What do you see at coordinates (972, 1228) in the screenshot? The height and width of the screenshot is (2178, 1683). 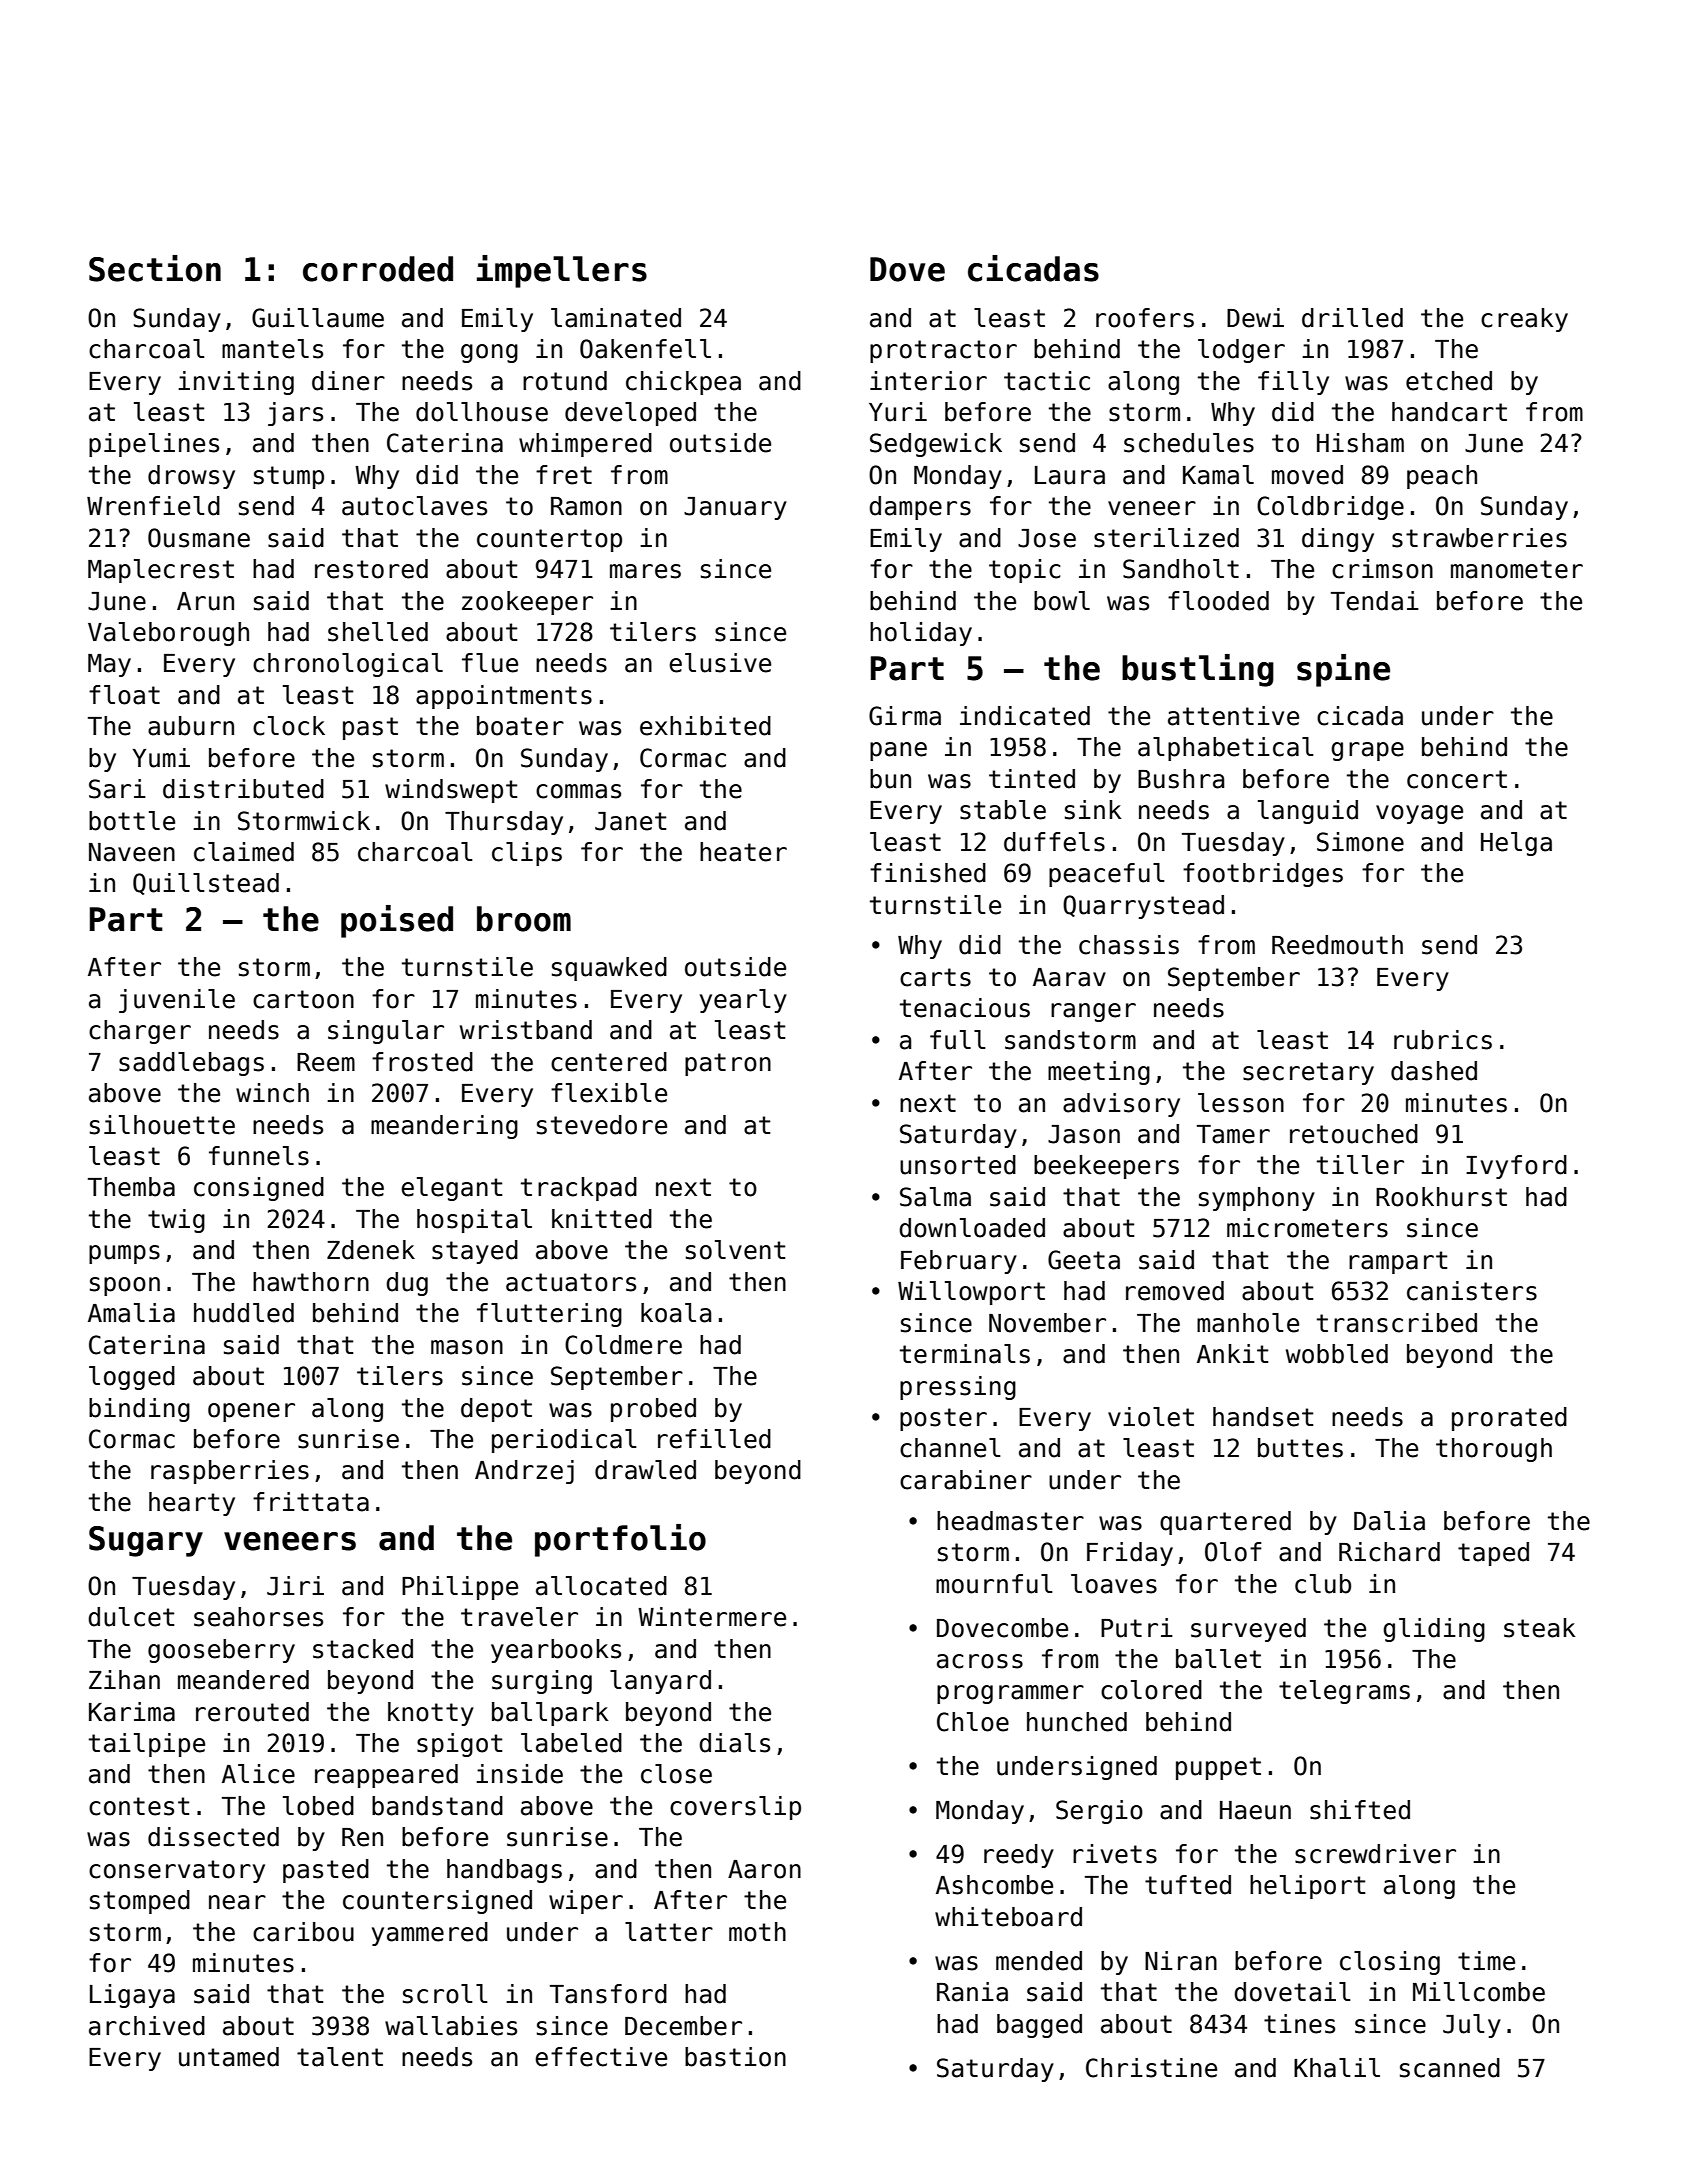 I see `downloaded` at bounding box center [972, 1228].
